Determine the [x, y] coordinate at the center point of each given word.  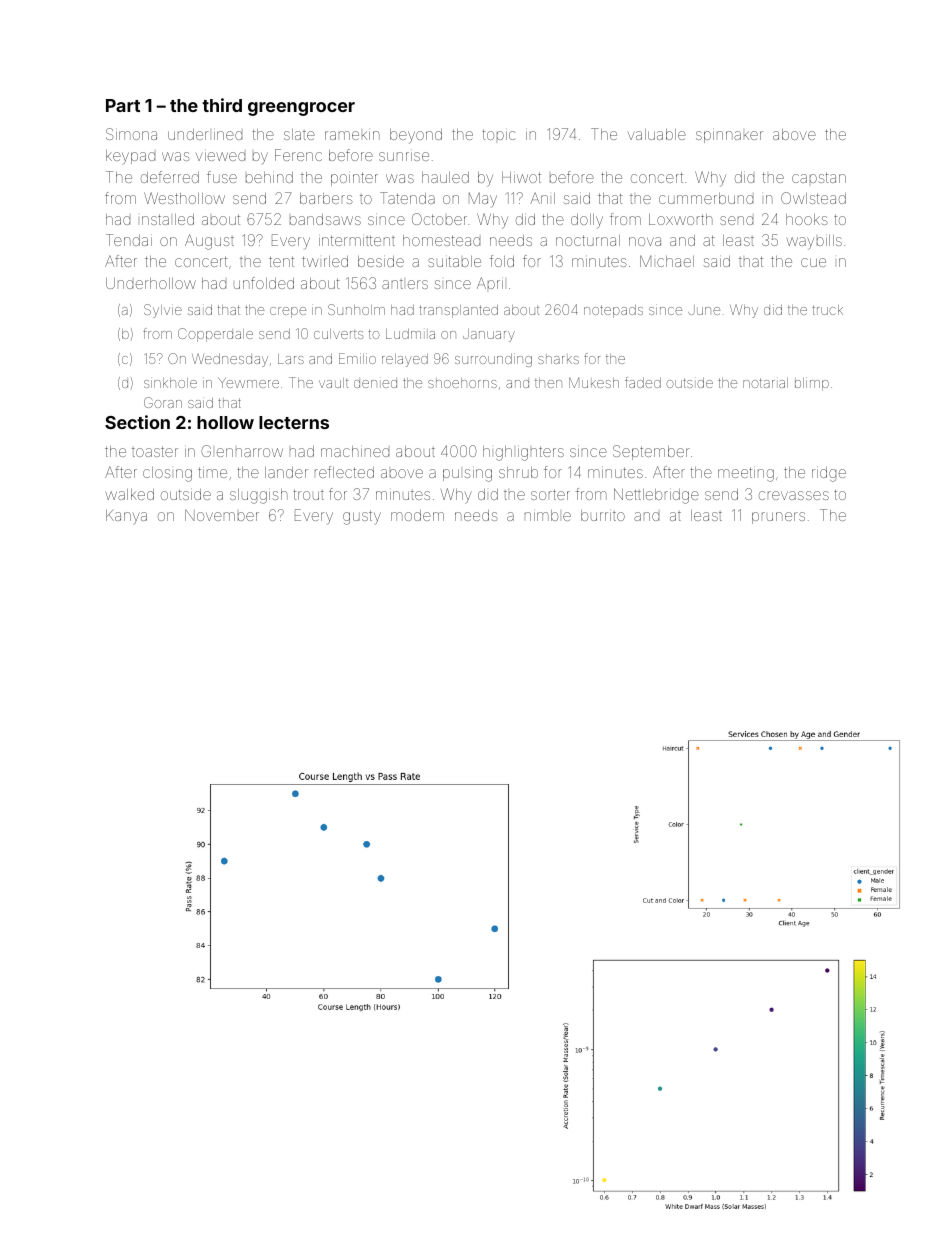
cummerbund [706, 198]
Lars [291, 359]
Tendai [129, 240]
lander [286, 472]
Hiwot [521, 177]
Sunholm [356, 309]
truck [827, 310]
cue [813, 262]
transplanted [458, 311]
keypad [130, 157]
